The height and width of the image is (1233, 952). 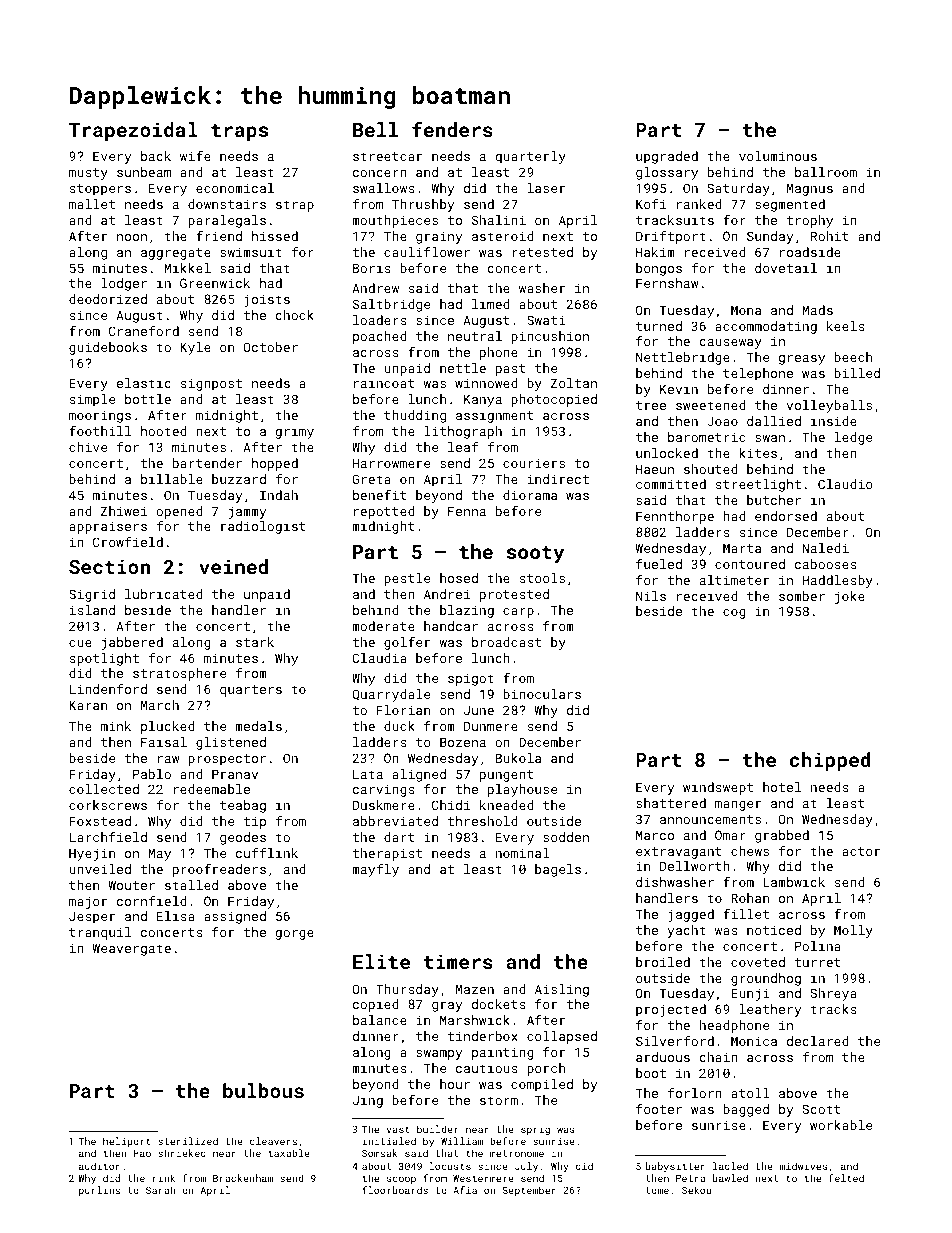 What do you see at coordinates (132, 237) in the image?
I see `noon` at bounding box center [132, 237].
